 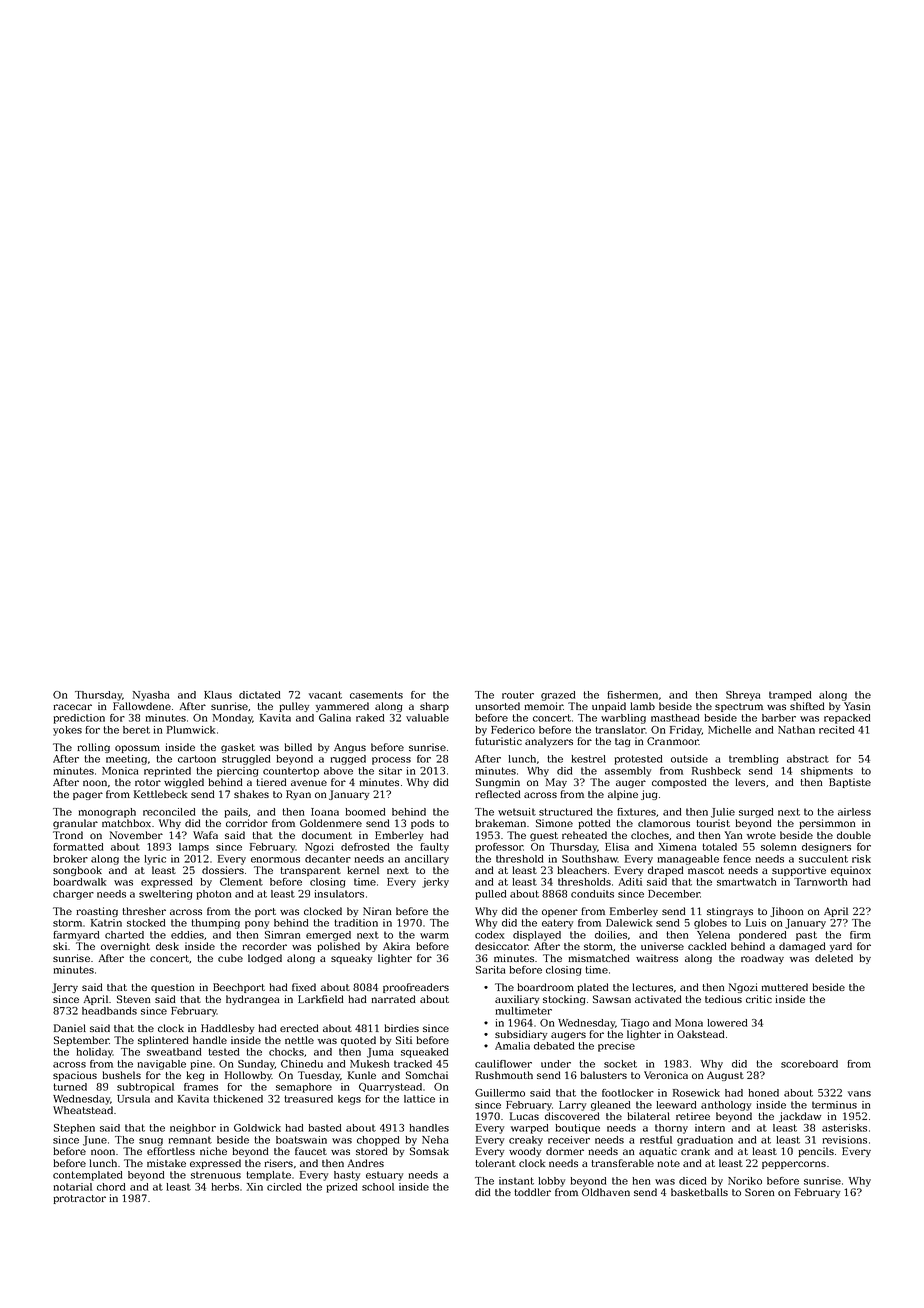 I want to click on Jerry, so click(x=65, y=988).
